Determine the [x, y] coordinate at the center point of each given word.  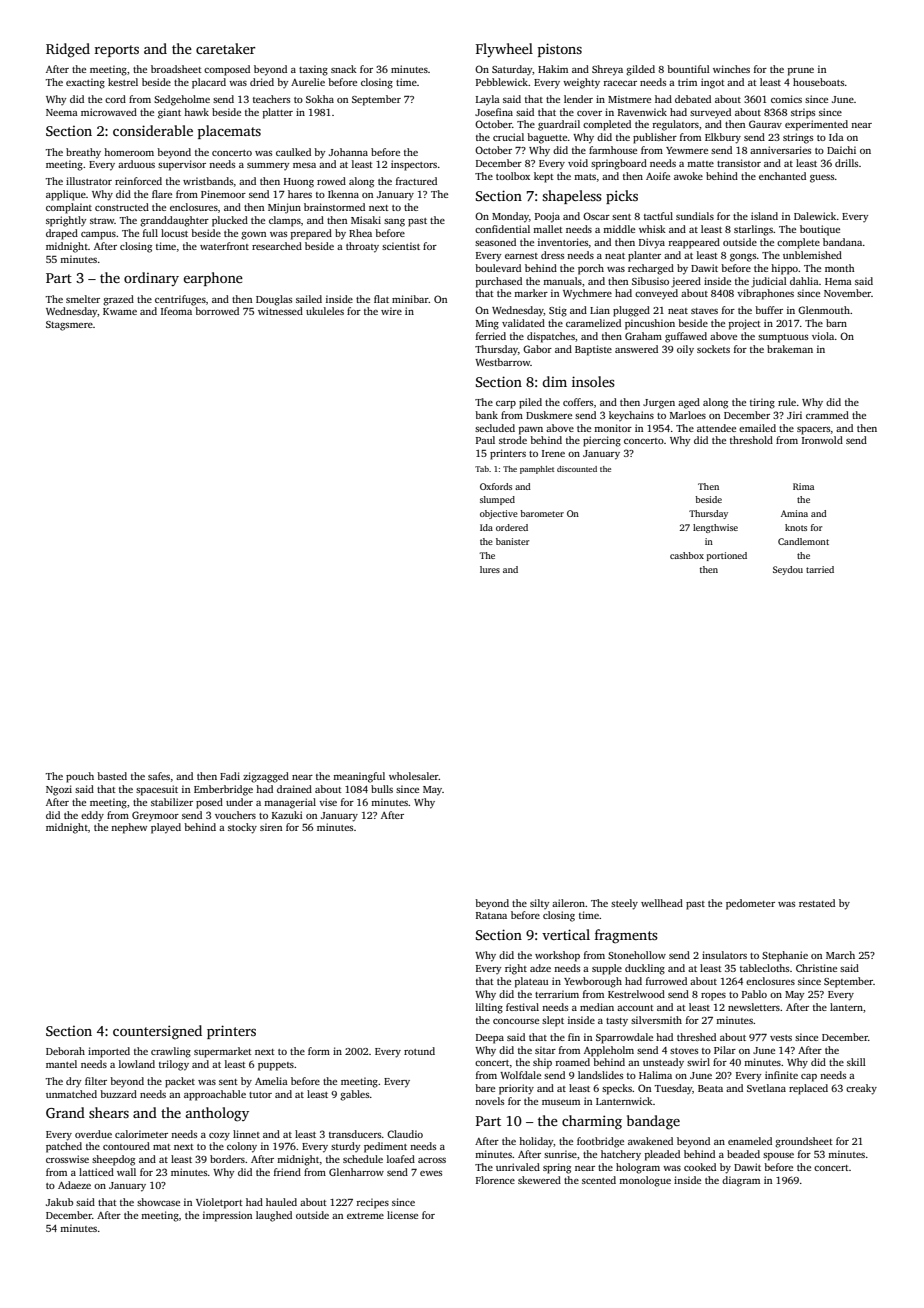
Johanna [348, 152]
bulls [382, 789]
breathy [83, 153]
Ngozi [59, 790]
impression [227, 1216]
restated [817, 903]
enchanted [782, 176]
